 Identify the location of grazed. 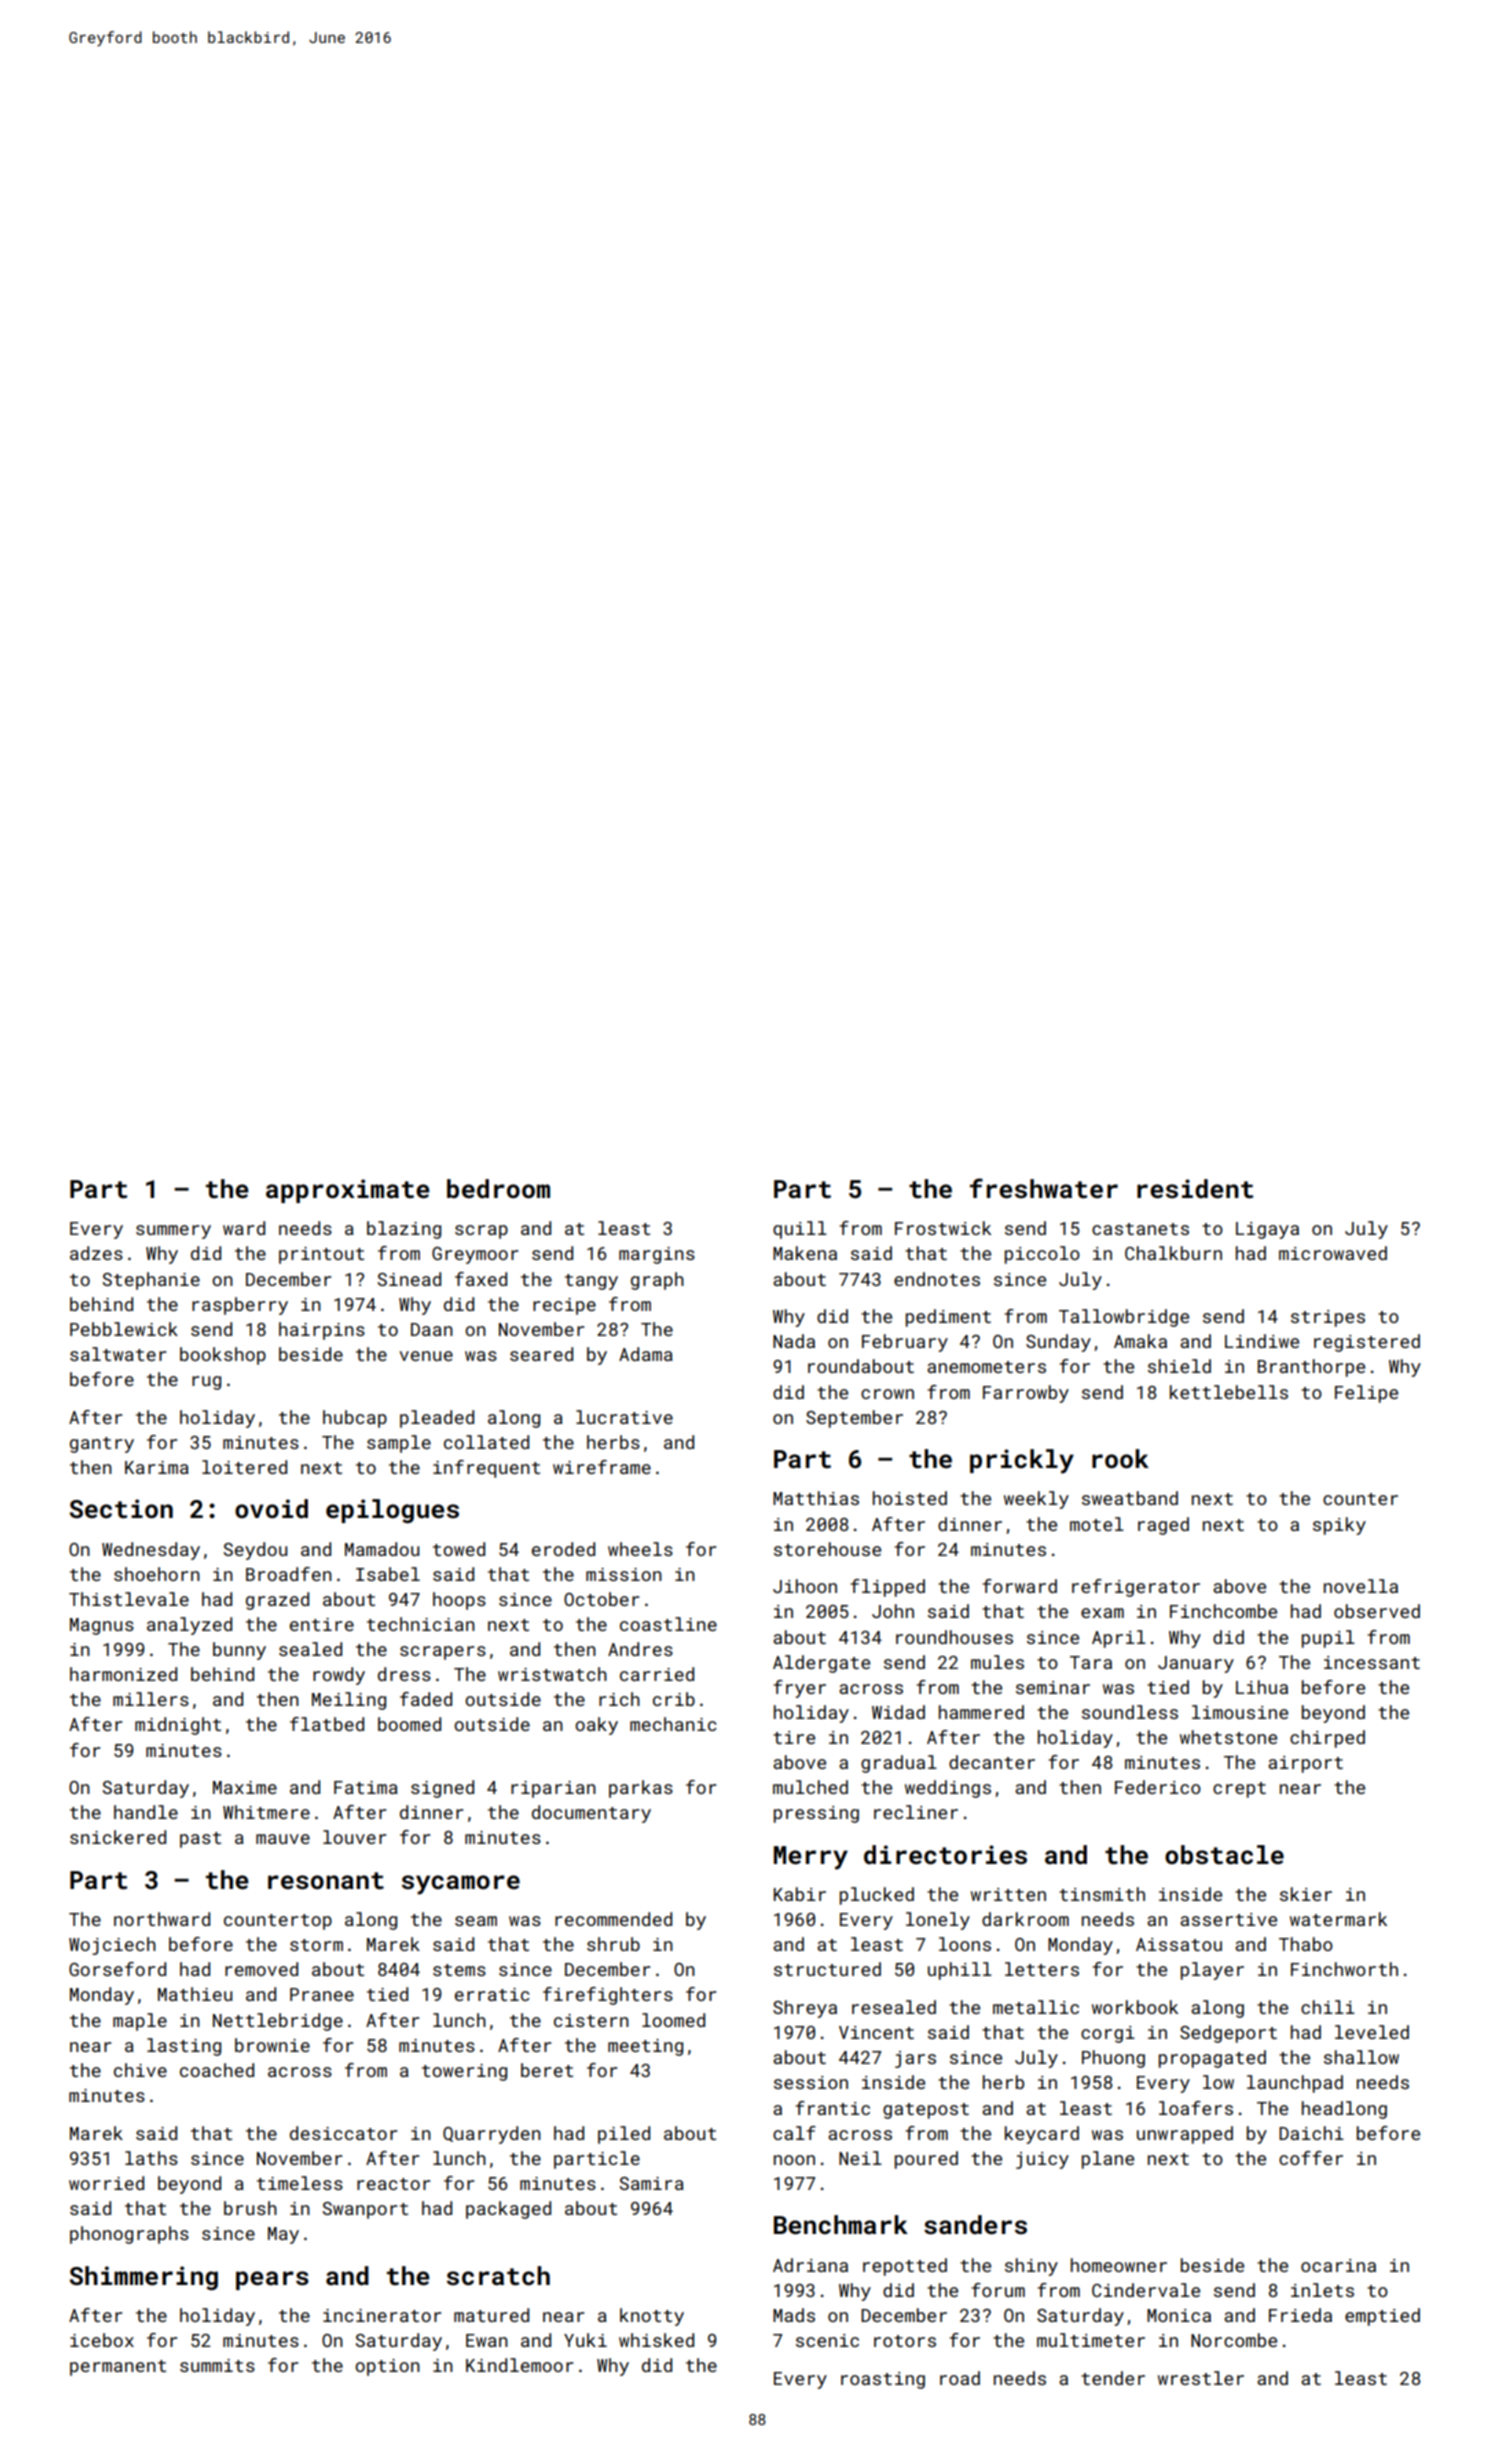
(277, 1601).
